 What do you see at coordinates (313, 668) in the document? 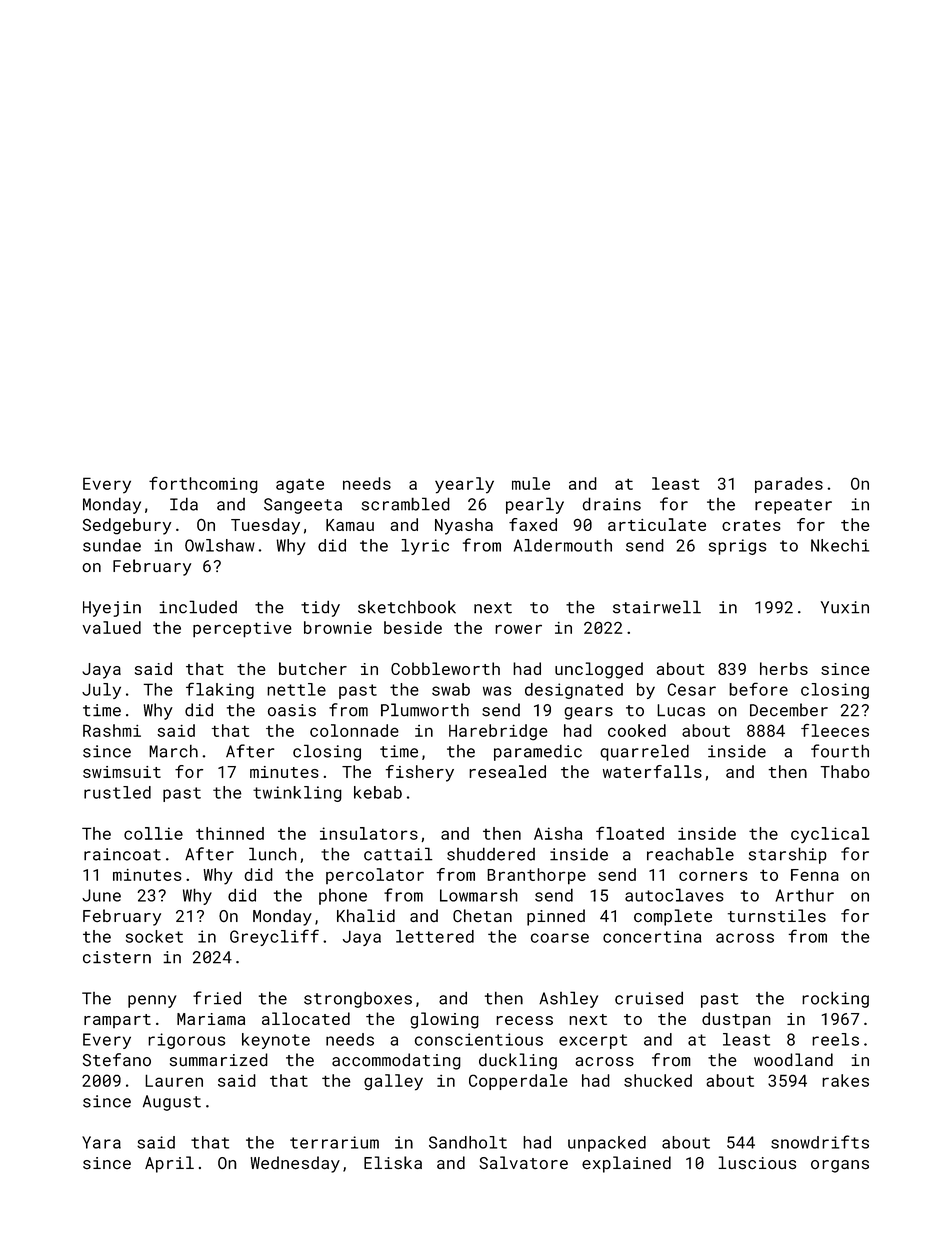
I see `butcher` at bounding box center [313, 668].
